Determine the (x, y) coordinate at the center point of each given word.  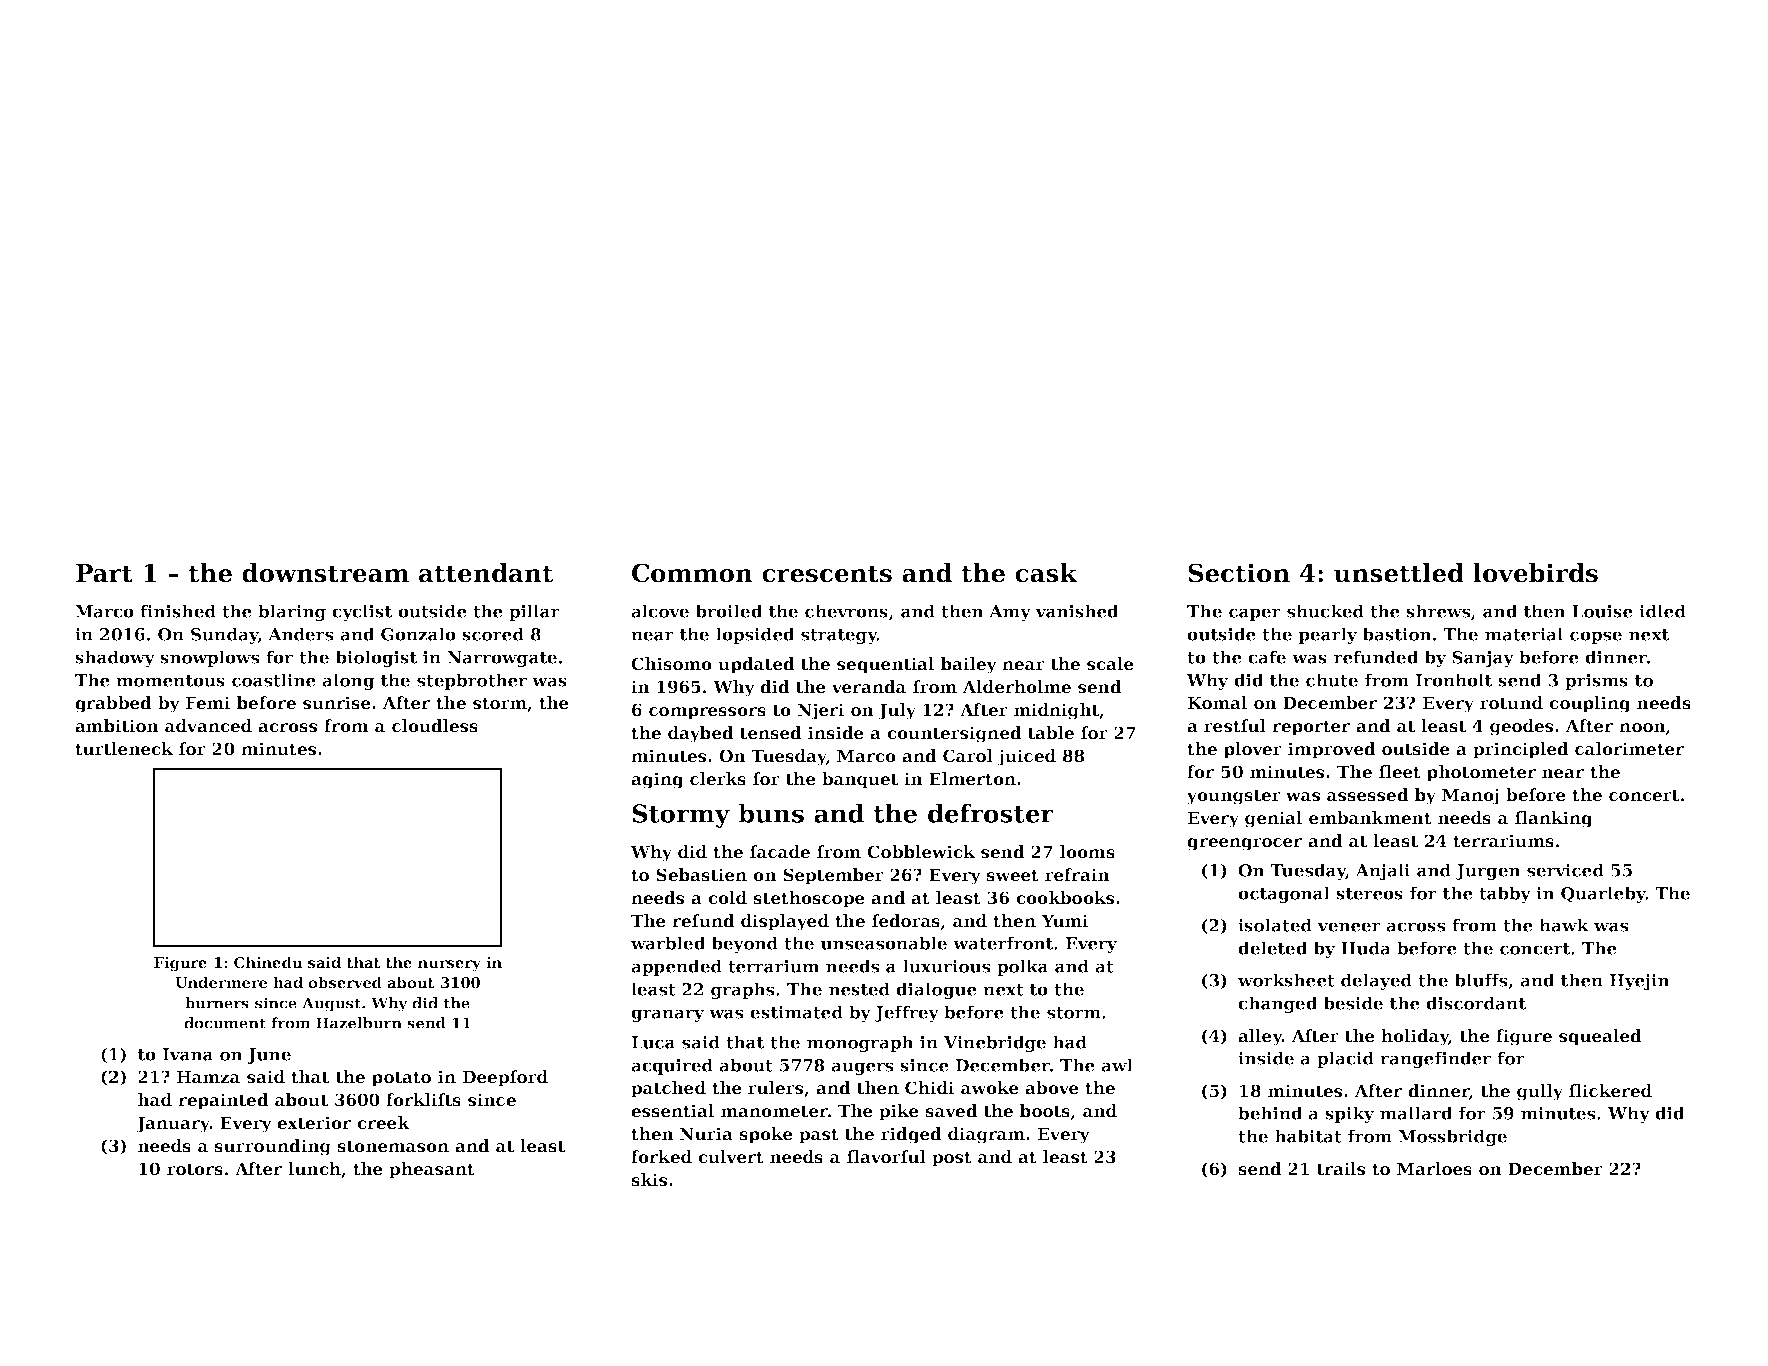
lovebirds (1535, 573)
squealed (1600, 1037)
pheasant (432, 1170)
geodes (1521, 727)
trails (1341, 1169)
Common (692, 573)
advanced (208, 726)
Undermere (221, 982)
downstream (325, 573)
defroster (991, 813)
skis (649, 1180)
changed (1278, 1004)
